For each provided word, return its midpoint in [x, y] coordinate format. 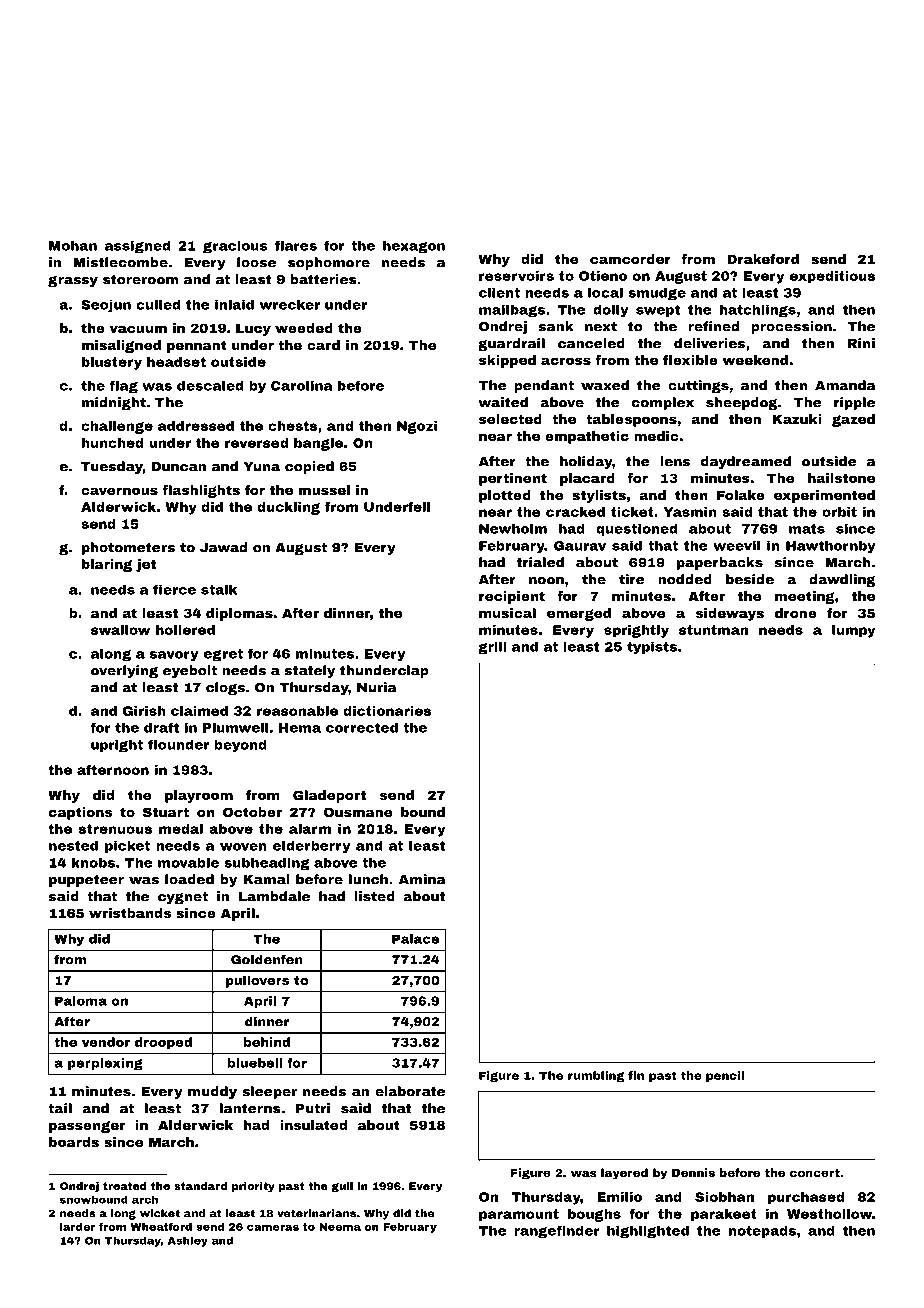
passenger [87, 1127]
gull [342, 1187]
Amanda [845, 385]
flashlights [201, 491]
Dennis [693, 1172]
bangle [318, 444]
